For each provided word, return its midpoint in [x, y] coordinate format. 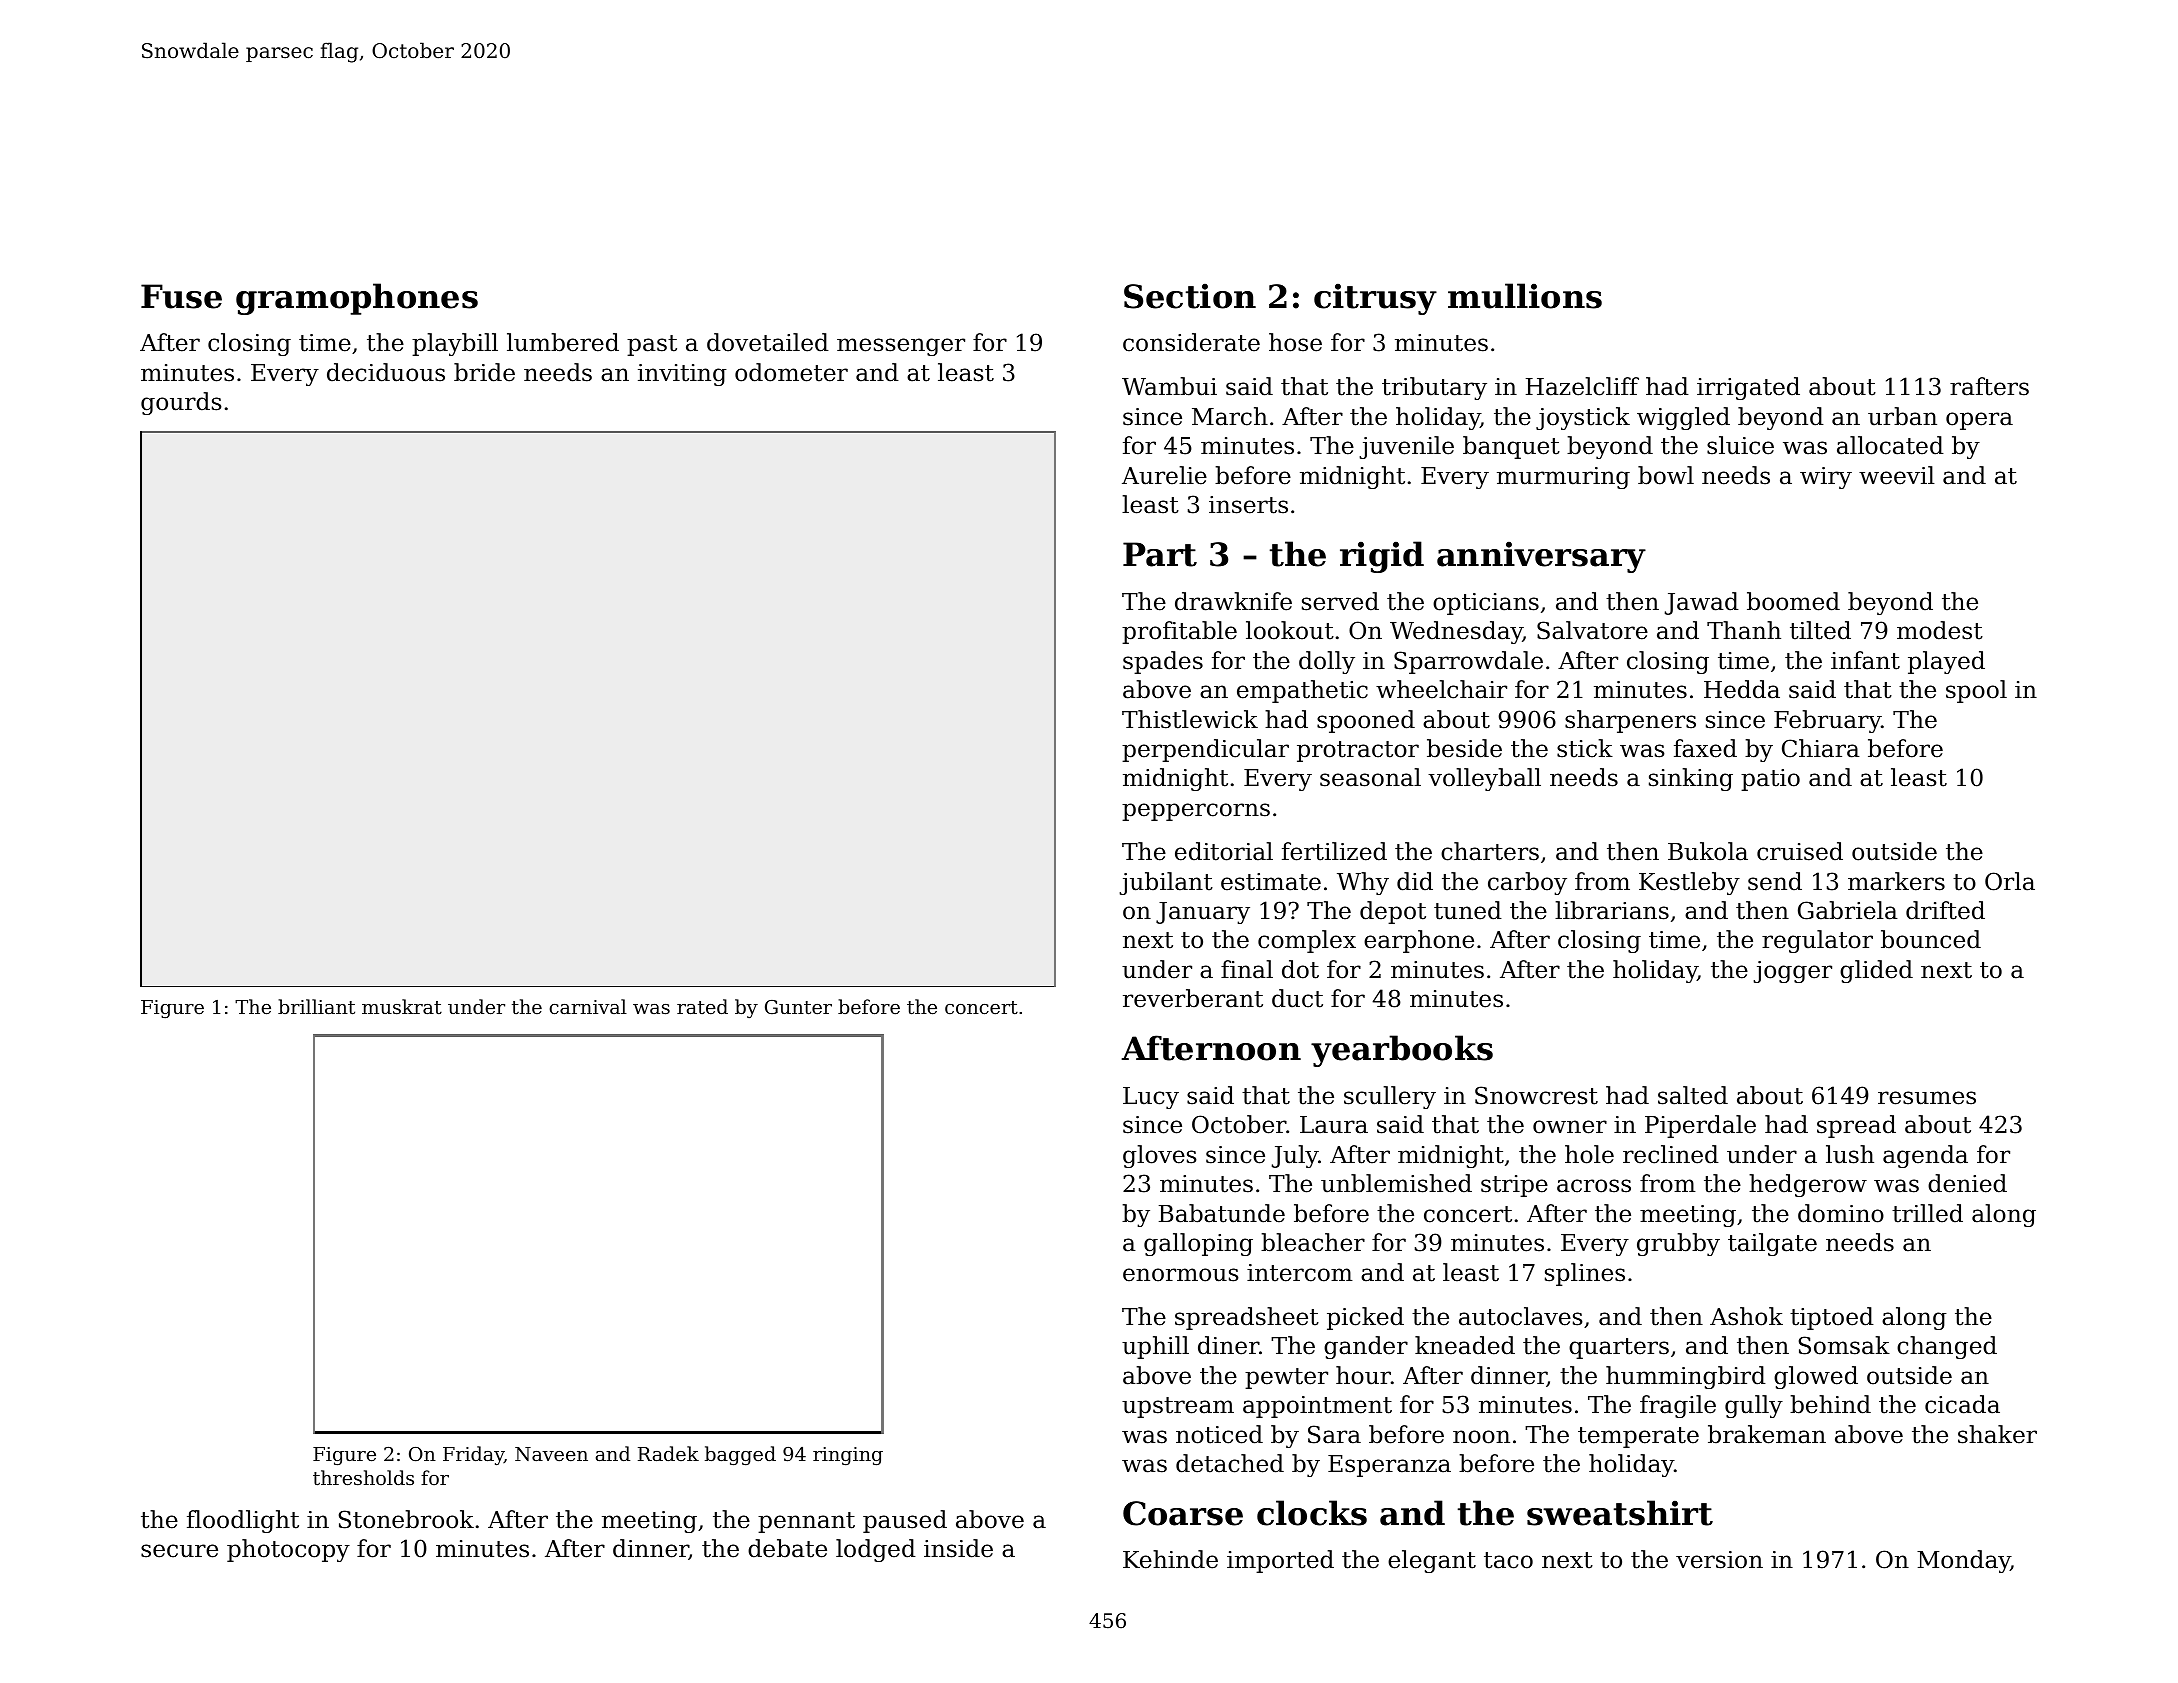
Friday [473, 1455]
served [1340, 601]
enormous [1181, 1275]
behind [1830, 1404]
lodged [876, 1550]
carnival [588, 1006]
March [1230, 416]
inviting [682, 375]
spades [1163, 662]
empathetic [1302, 691]
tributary [1434, 388]
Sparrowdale [1468, 662]
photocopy [288, 1550]
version [1719, 1560]
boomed [1793, 601]
